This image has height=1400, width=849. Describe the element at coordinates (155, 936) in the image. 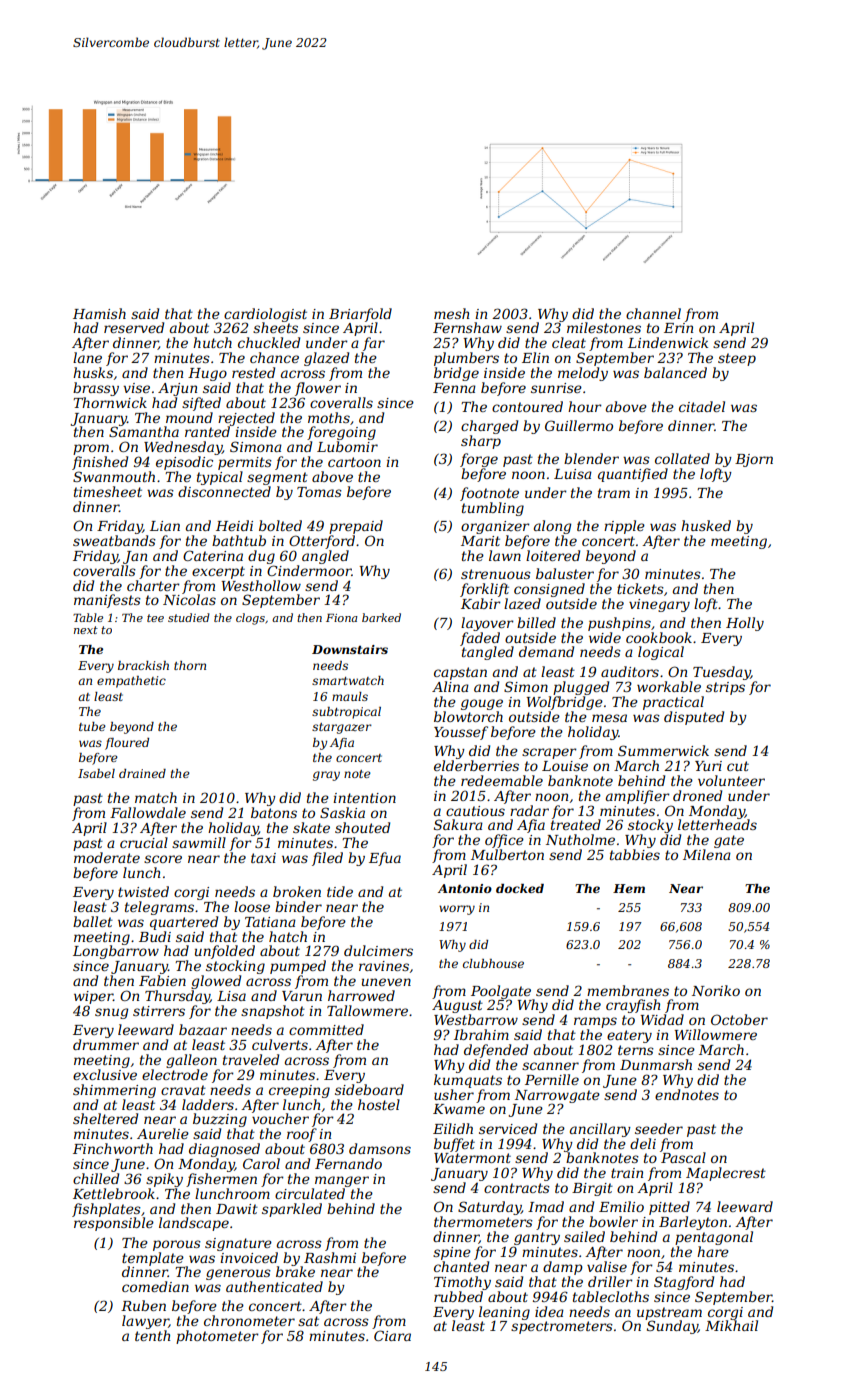

I see `Budi` at that location.
